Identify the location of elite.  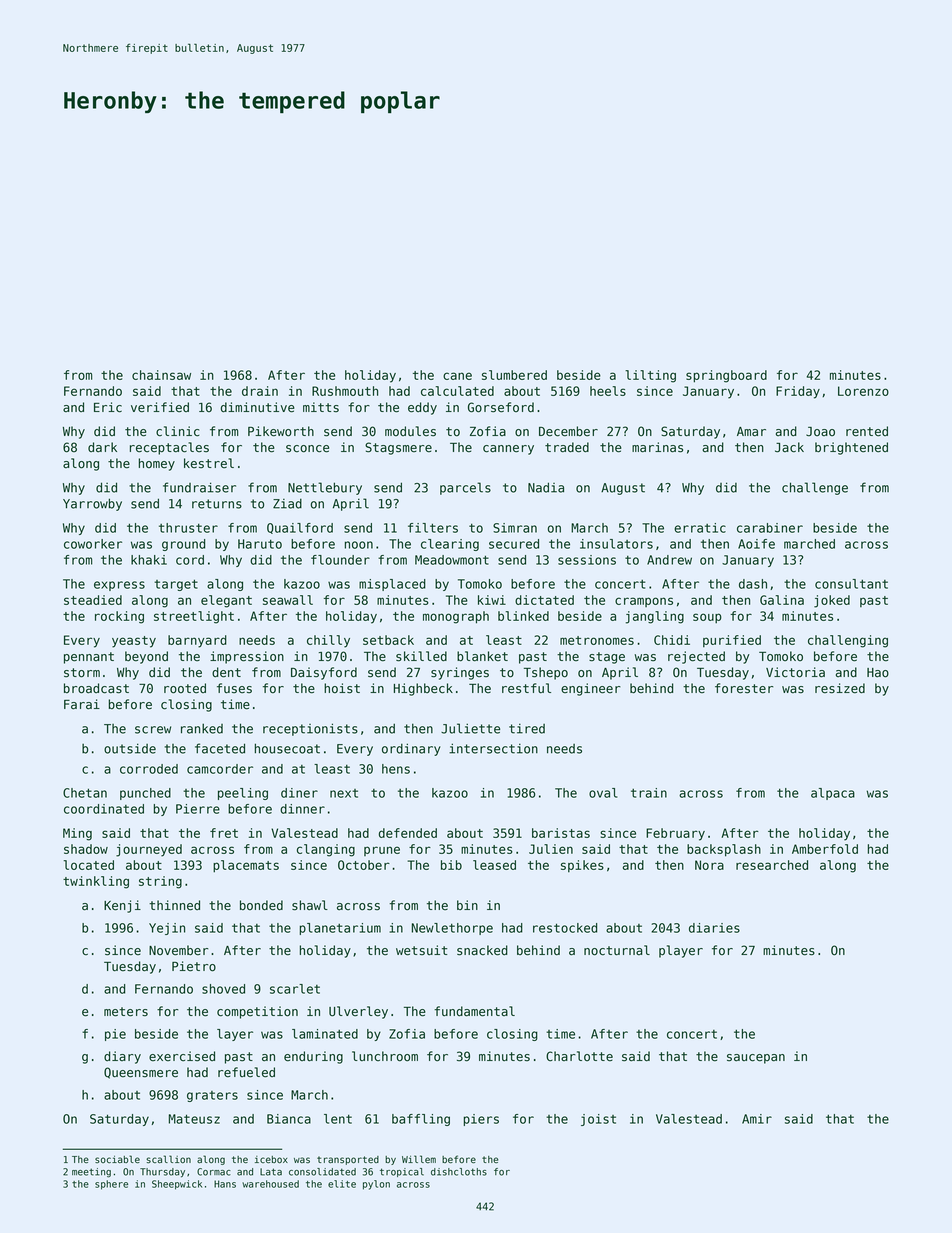
(342, 1184).
